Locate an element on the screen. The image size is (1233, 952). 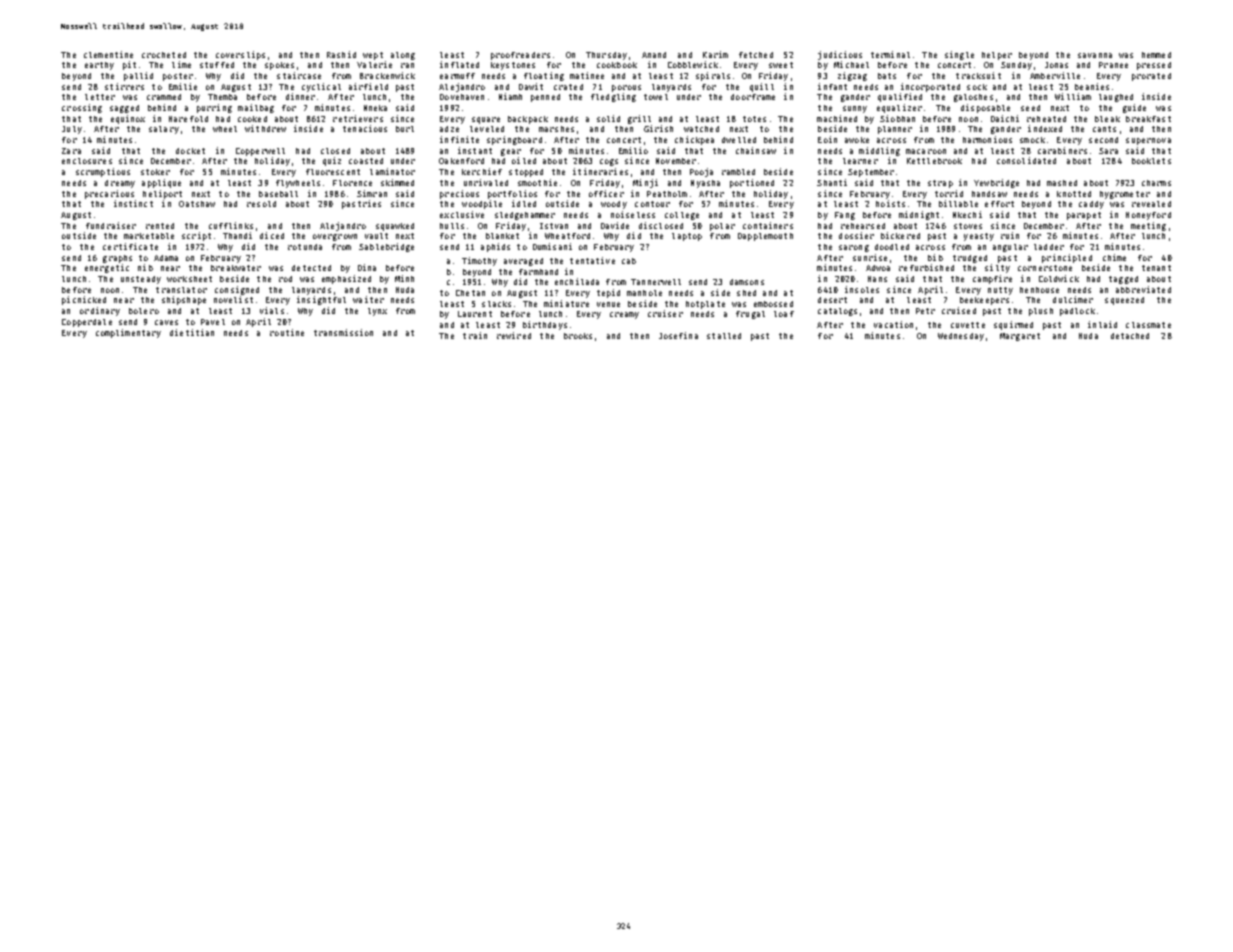
stalled is located at coordinates (724, 336).
